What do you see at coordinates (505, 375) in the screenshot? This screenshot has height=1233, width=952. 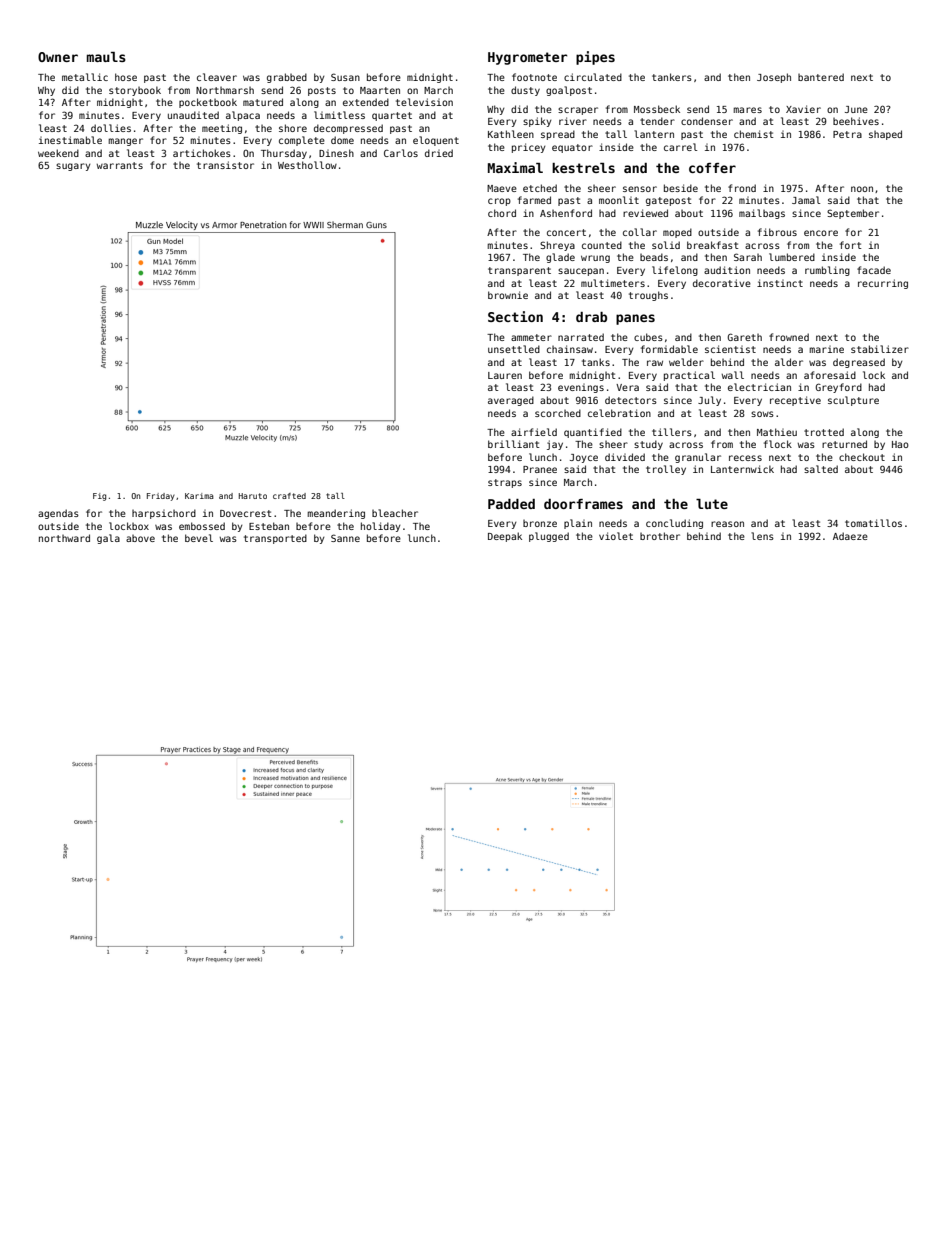 I see `Lauren` at bounding box center [505, 375].
